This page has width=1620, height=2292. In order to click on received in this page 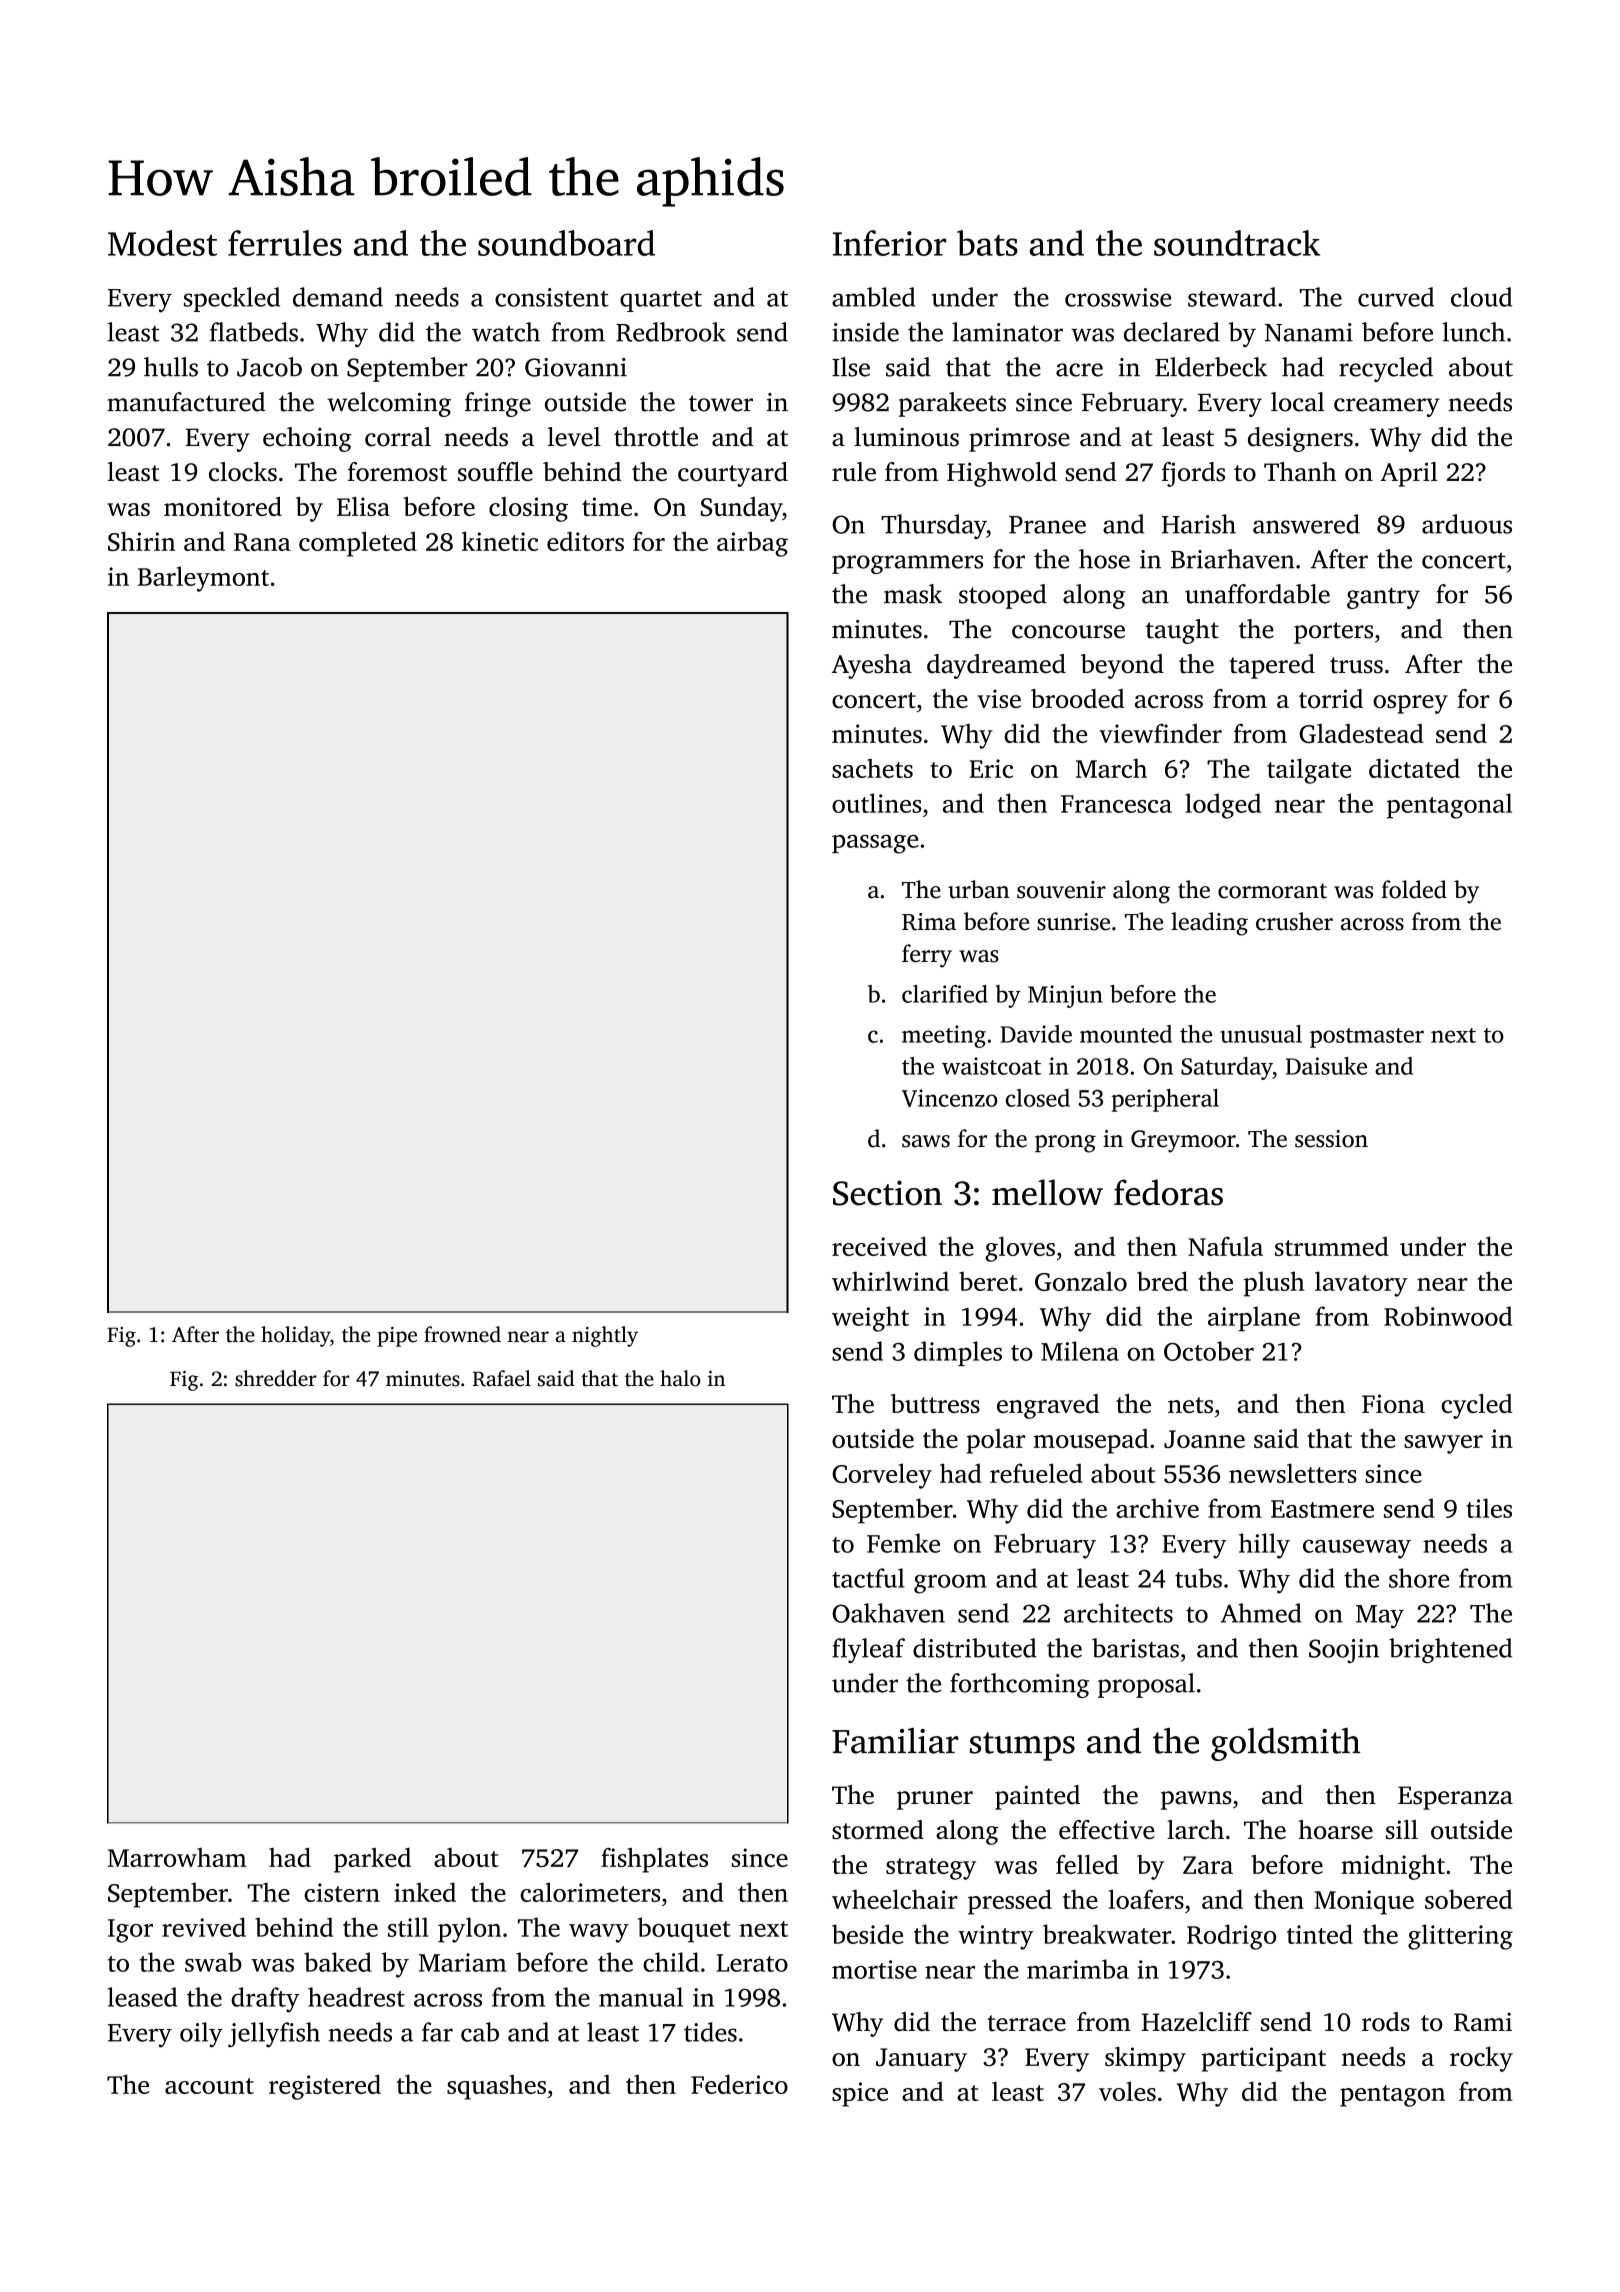, I will do `click(879, 1246)`.
